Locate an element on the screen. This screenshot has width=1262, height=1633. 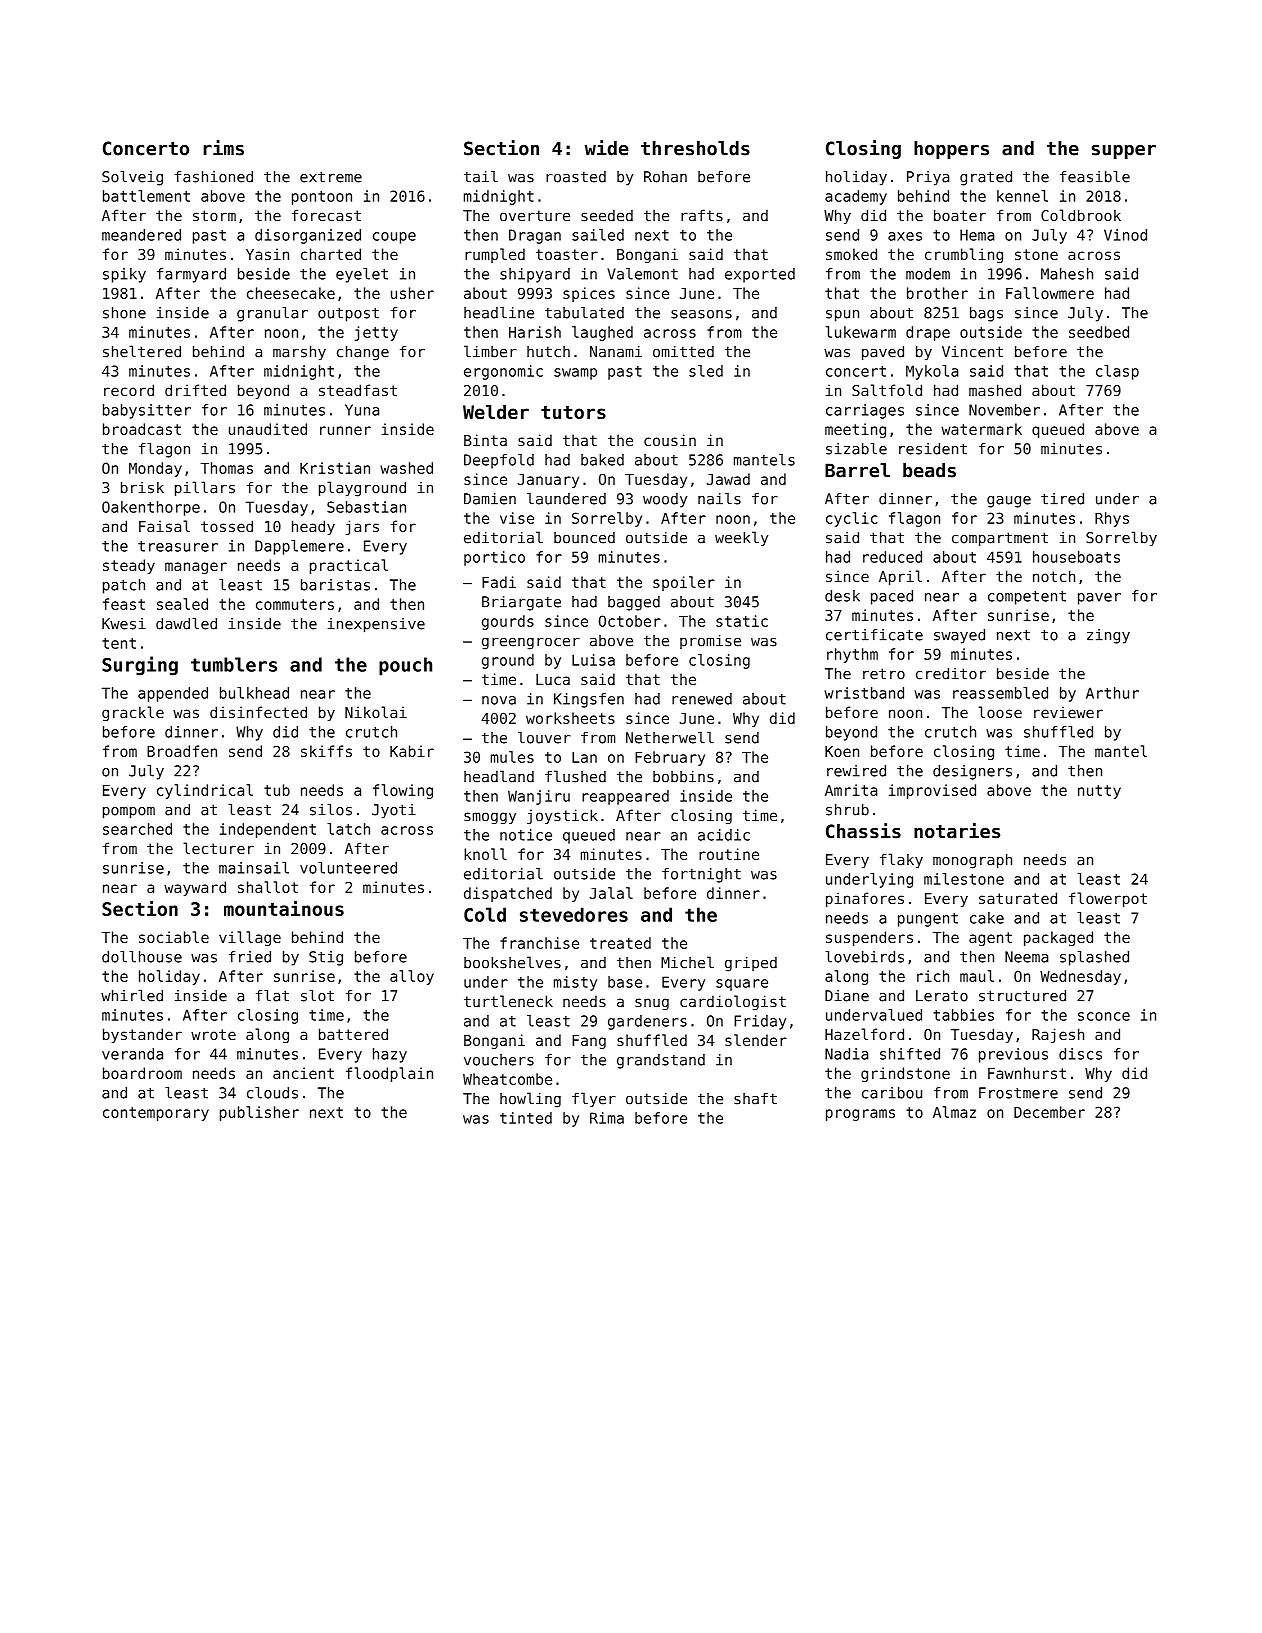
Hema is located at coordinates (977, 235).
